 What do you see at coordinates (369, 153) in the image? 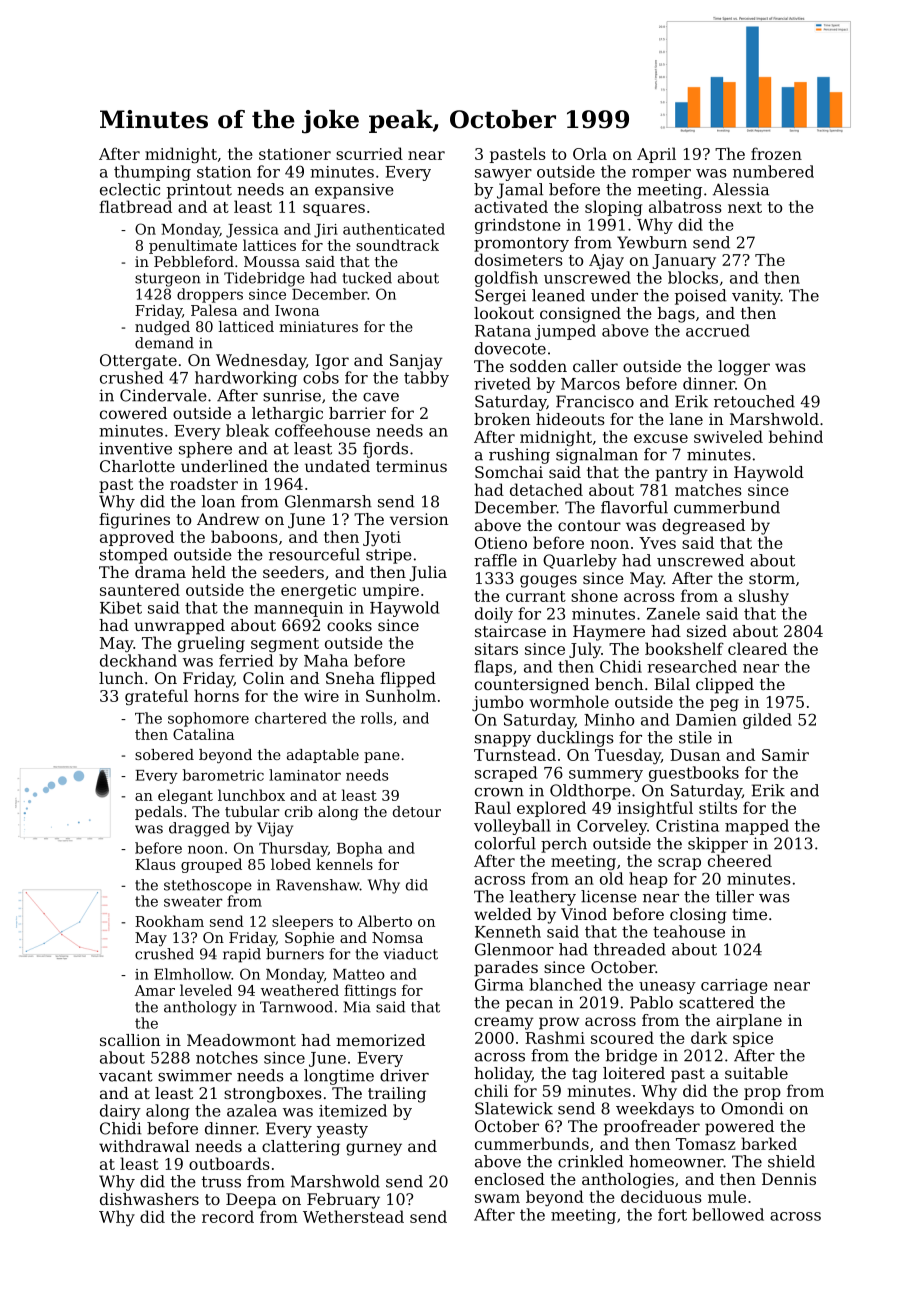
I see `scurried` at bounding box center [369, 153].
